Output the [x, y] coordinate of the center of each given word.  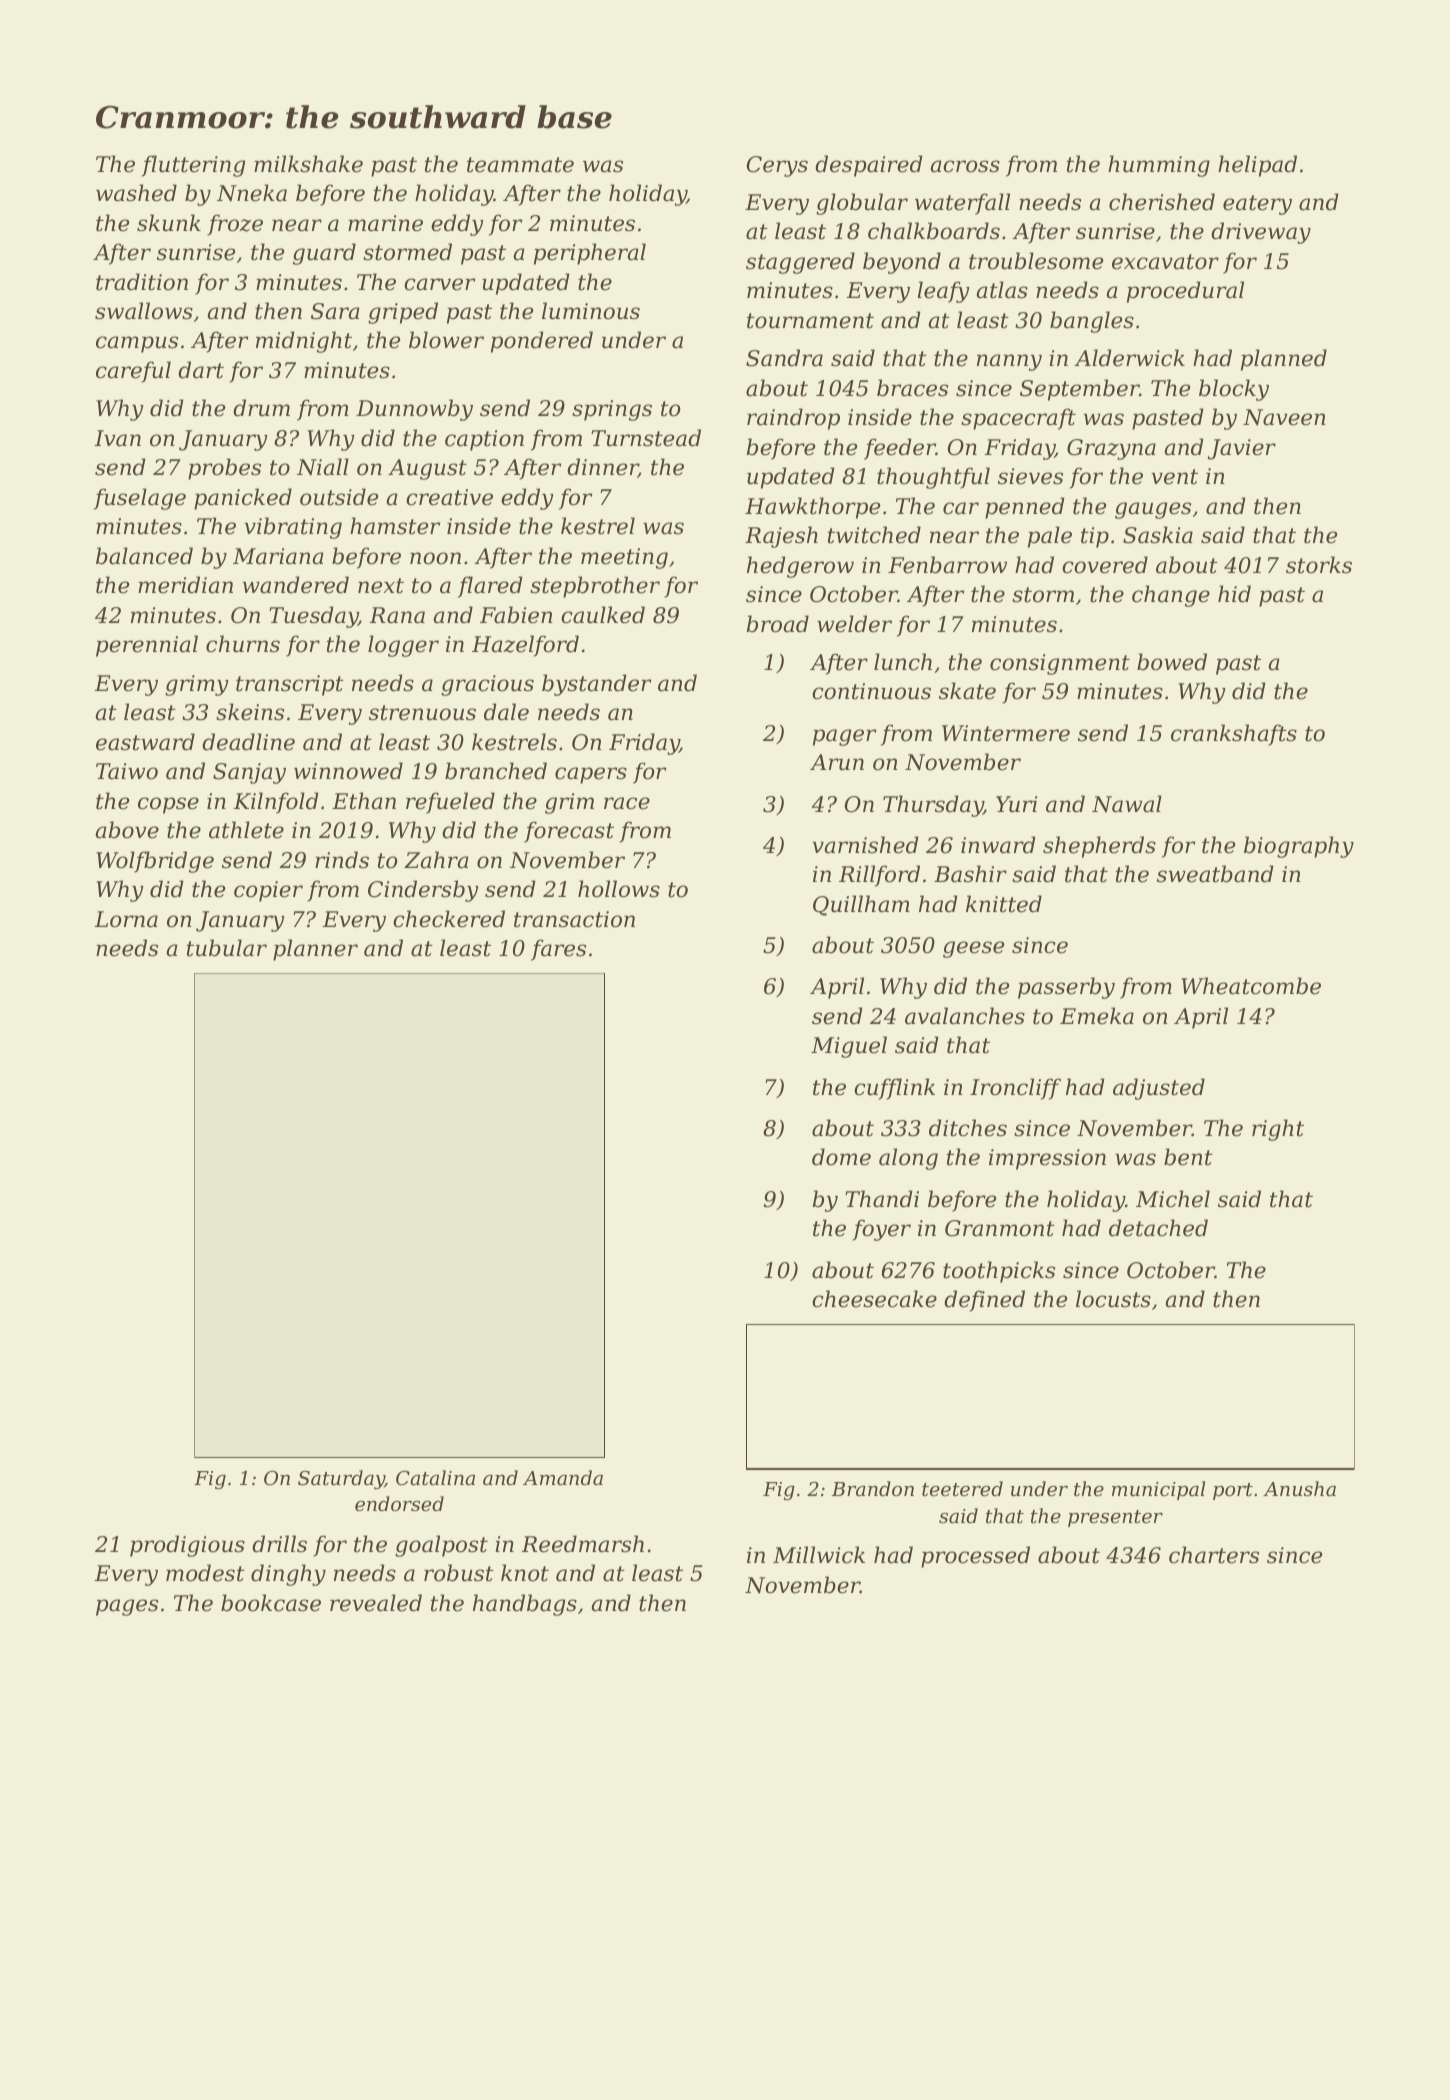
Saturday [341, 1479]
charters [1214, 1555]
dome [841, 1157]
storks [1319, 565]
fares [558, 950]
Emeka [1097, 1016]
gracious [487, 685]
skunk [169, 223]
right [1278, 1130]
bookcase [271, 1603]
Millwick [819, 1555]
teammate [520, 165]
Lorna [126, 919]
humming [1159, 166]
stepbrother [595, 587]
